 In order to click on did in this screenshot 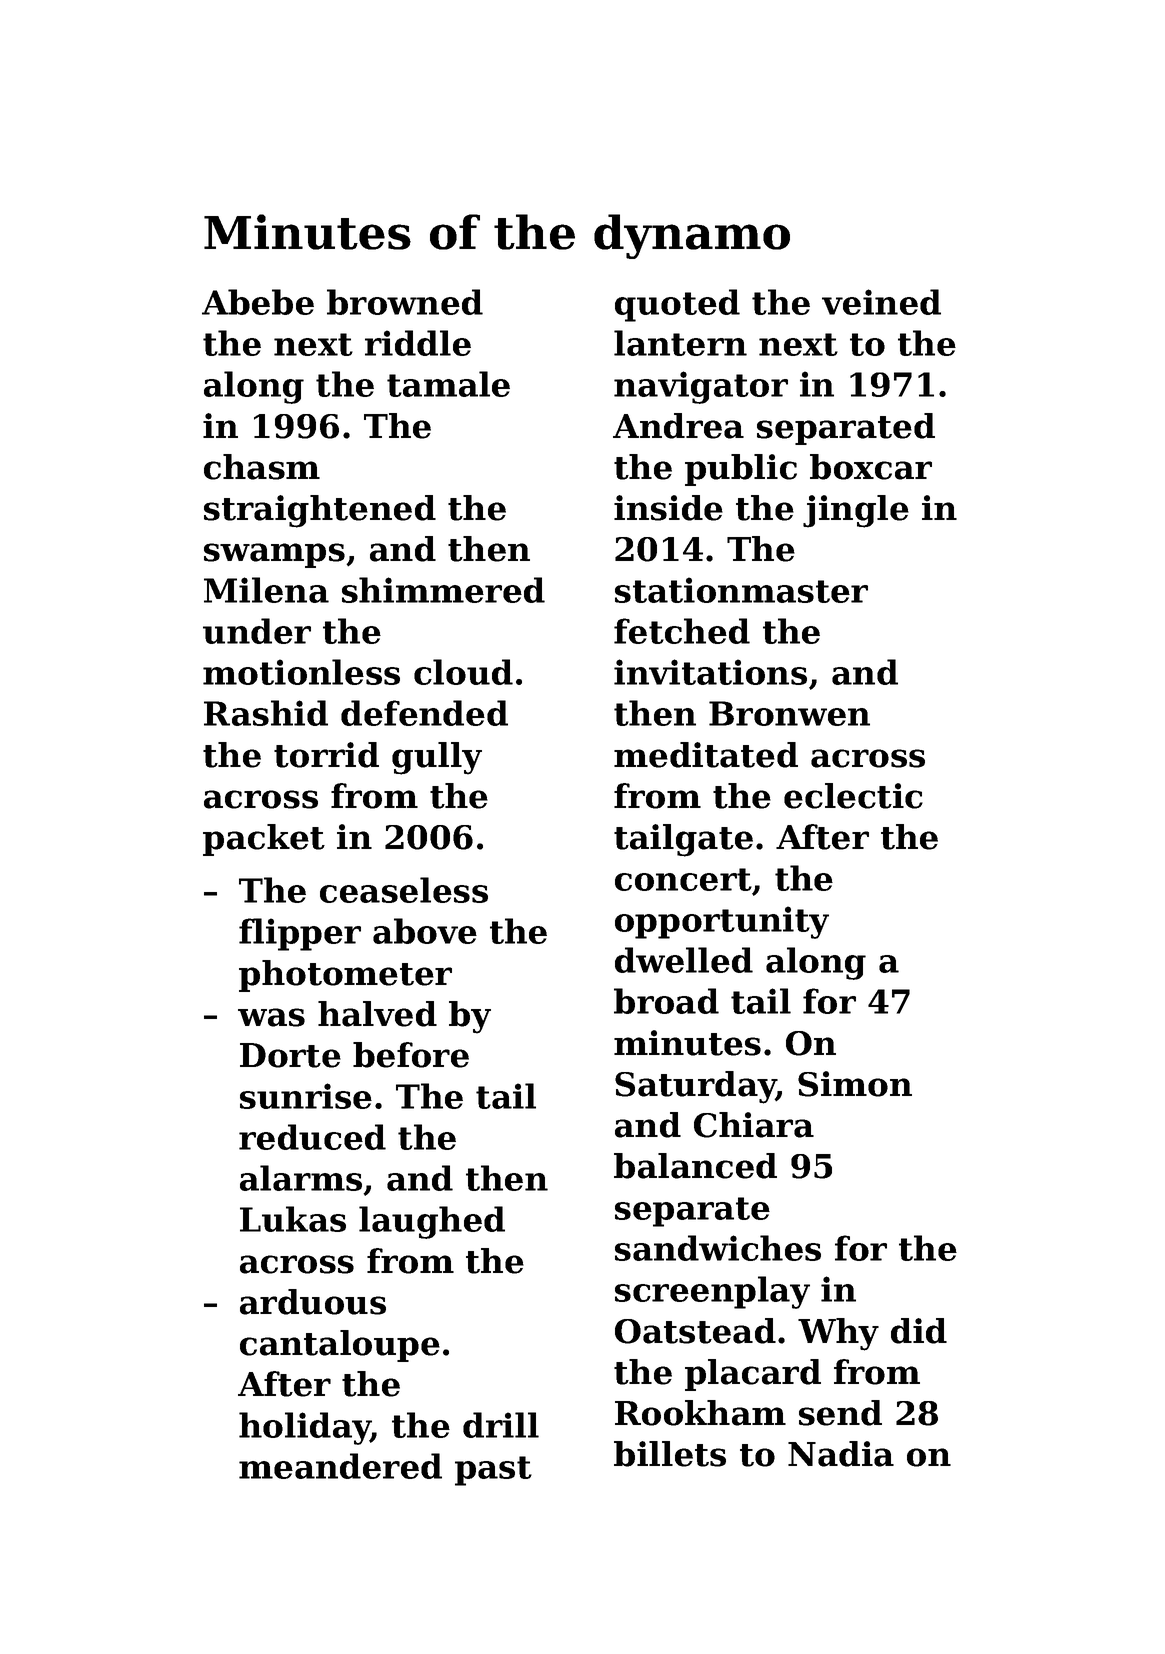, I will do `click(919, 1331)`.
